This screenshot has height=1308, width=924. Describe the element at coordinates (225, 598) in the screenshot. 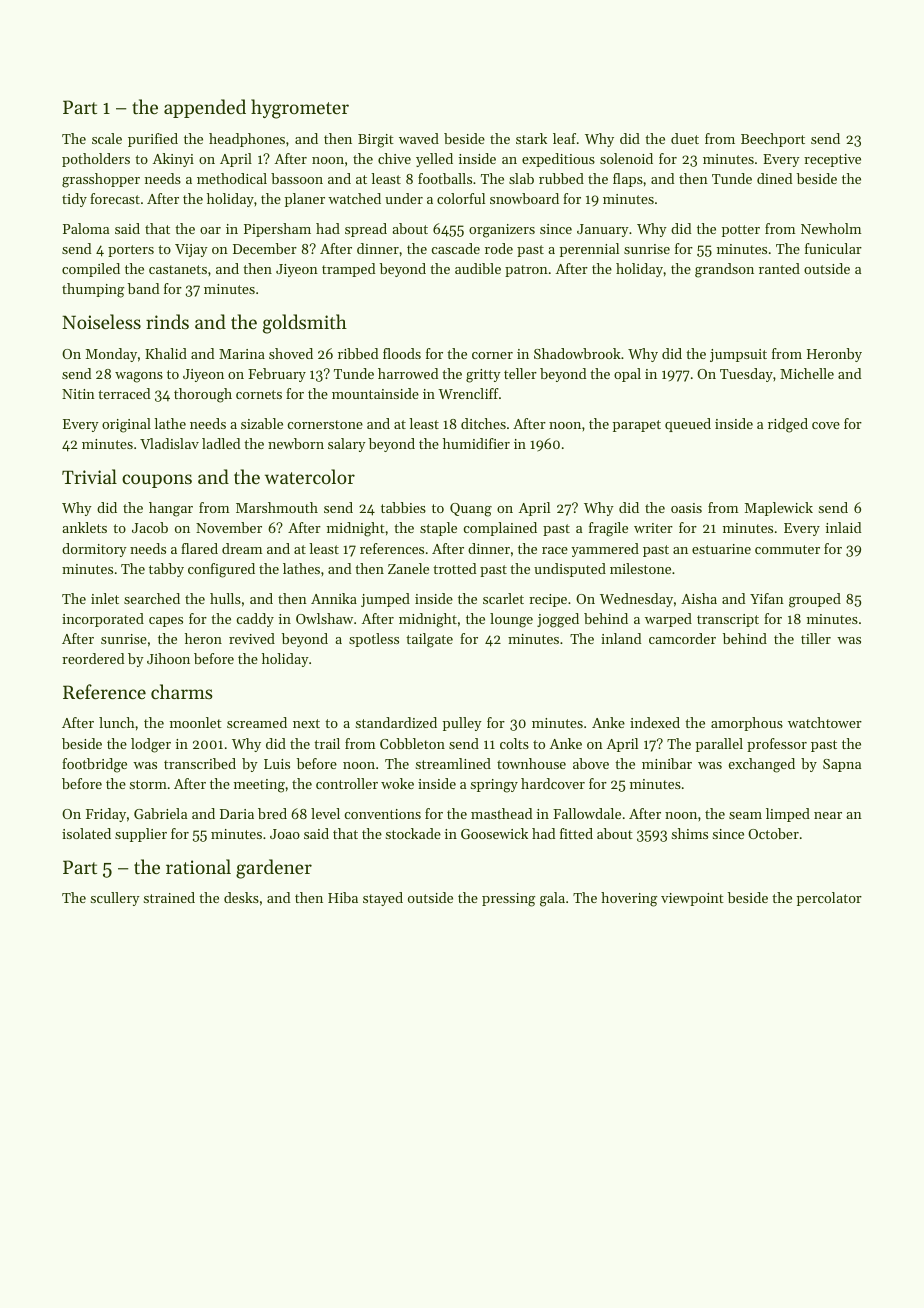

I see `hulls` at that location.
